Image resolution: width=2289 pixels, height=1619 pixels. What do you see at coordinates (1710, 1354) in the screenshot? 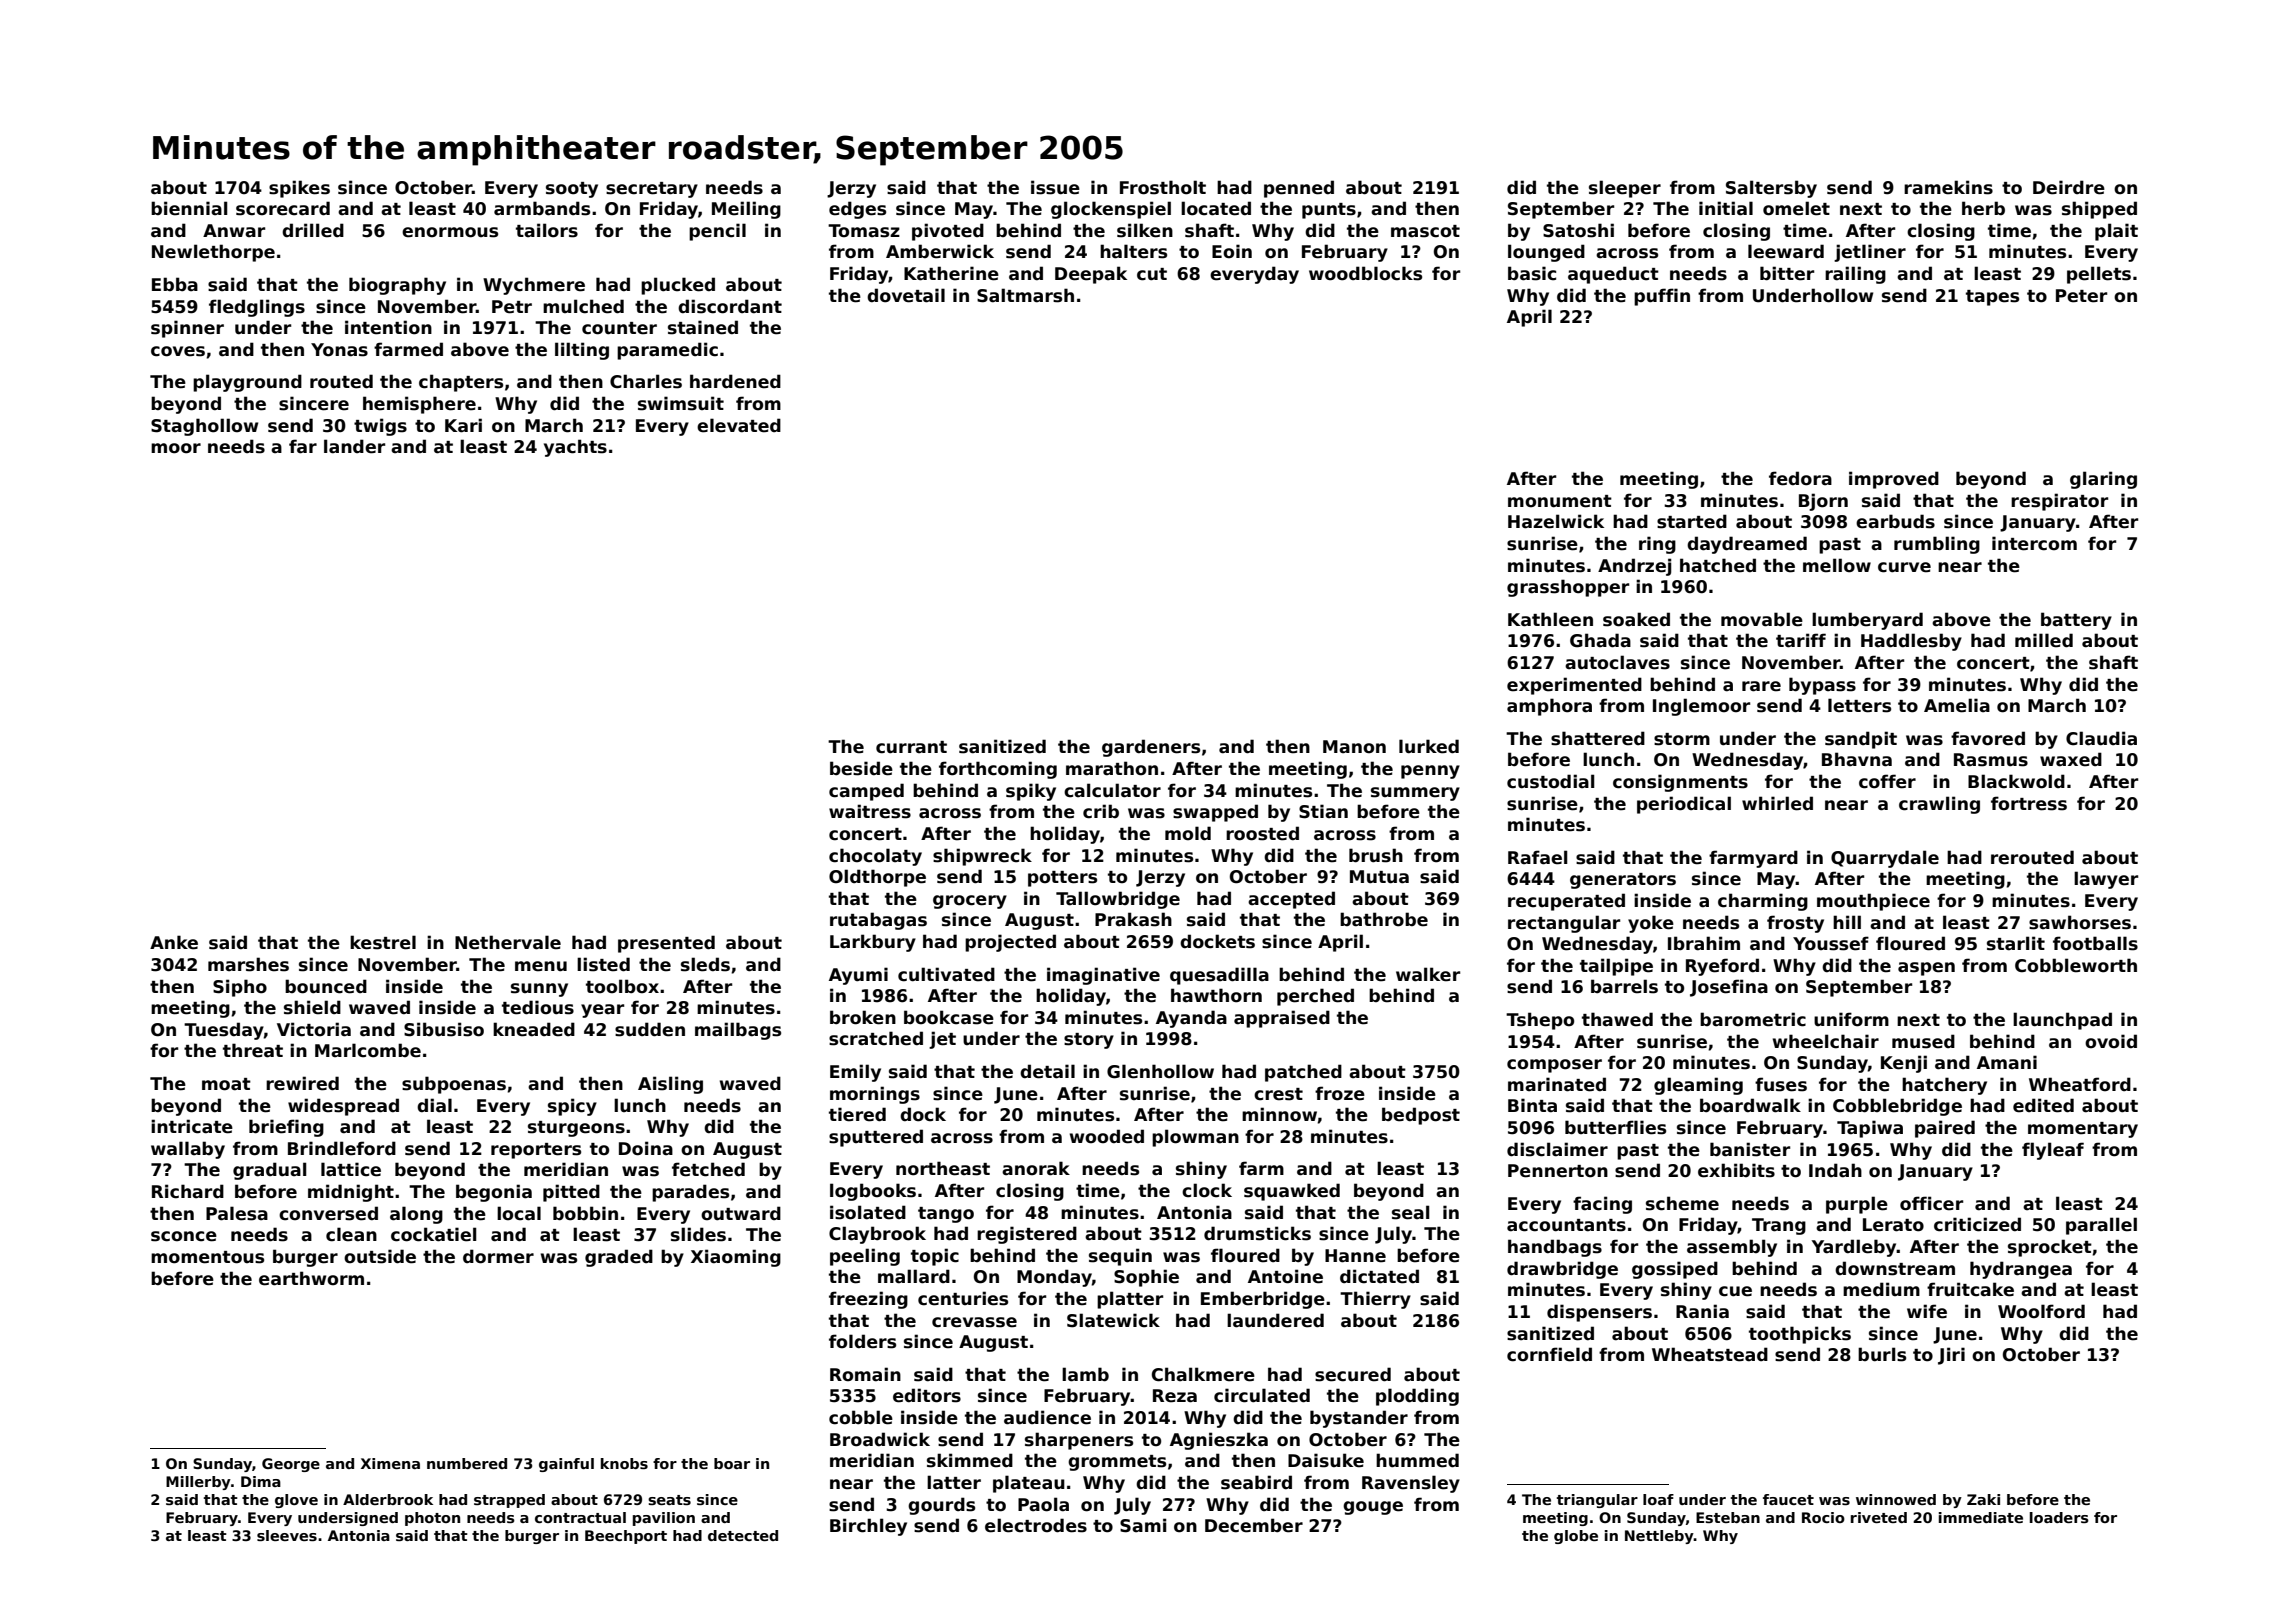
I see `Wheatstead` at bounding box center [1710, 1354].
